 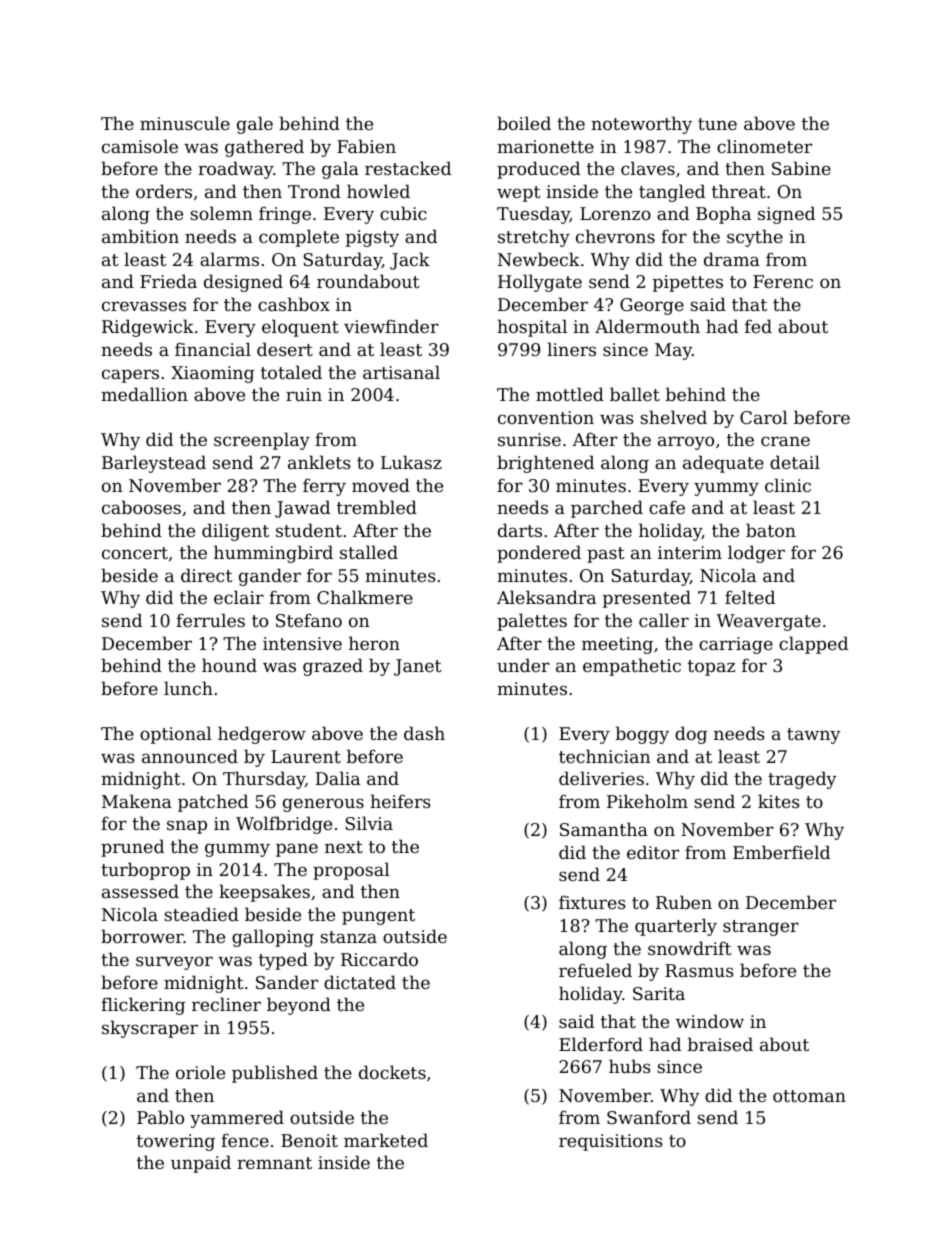 I want to click on tune, so click(x=717, y=124).
